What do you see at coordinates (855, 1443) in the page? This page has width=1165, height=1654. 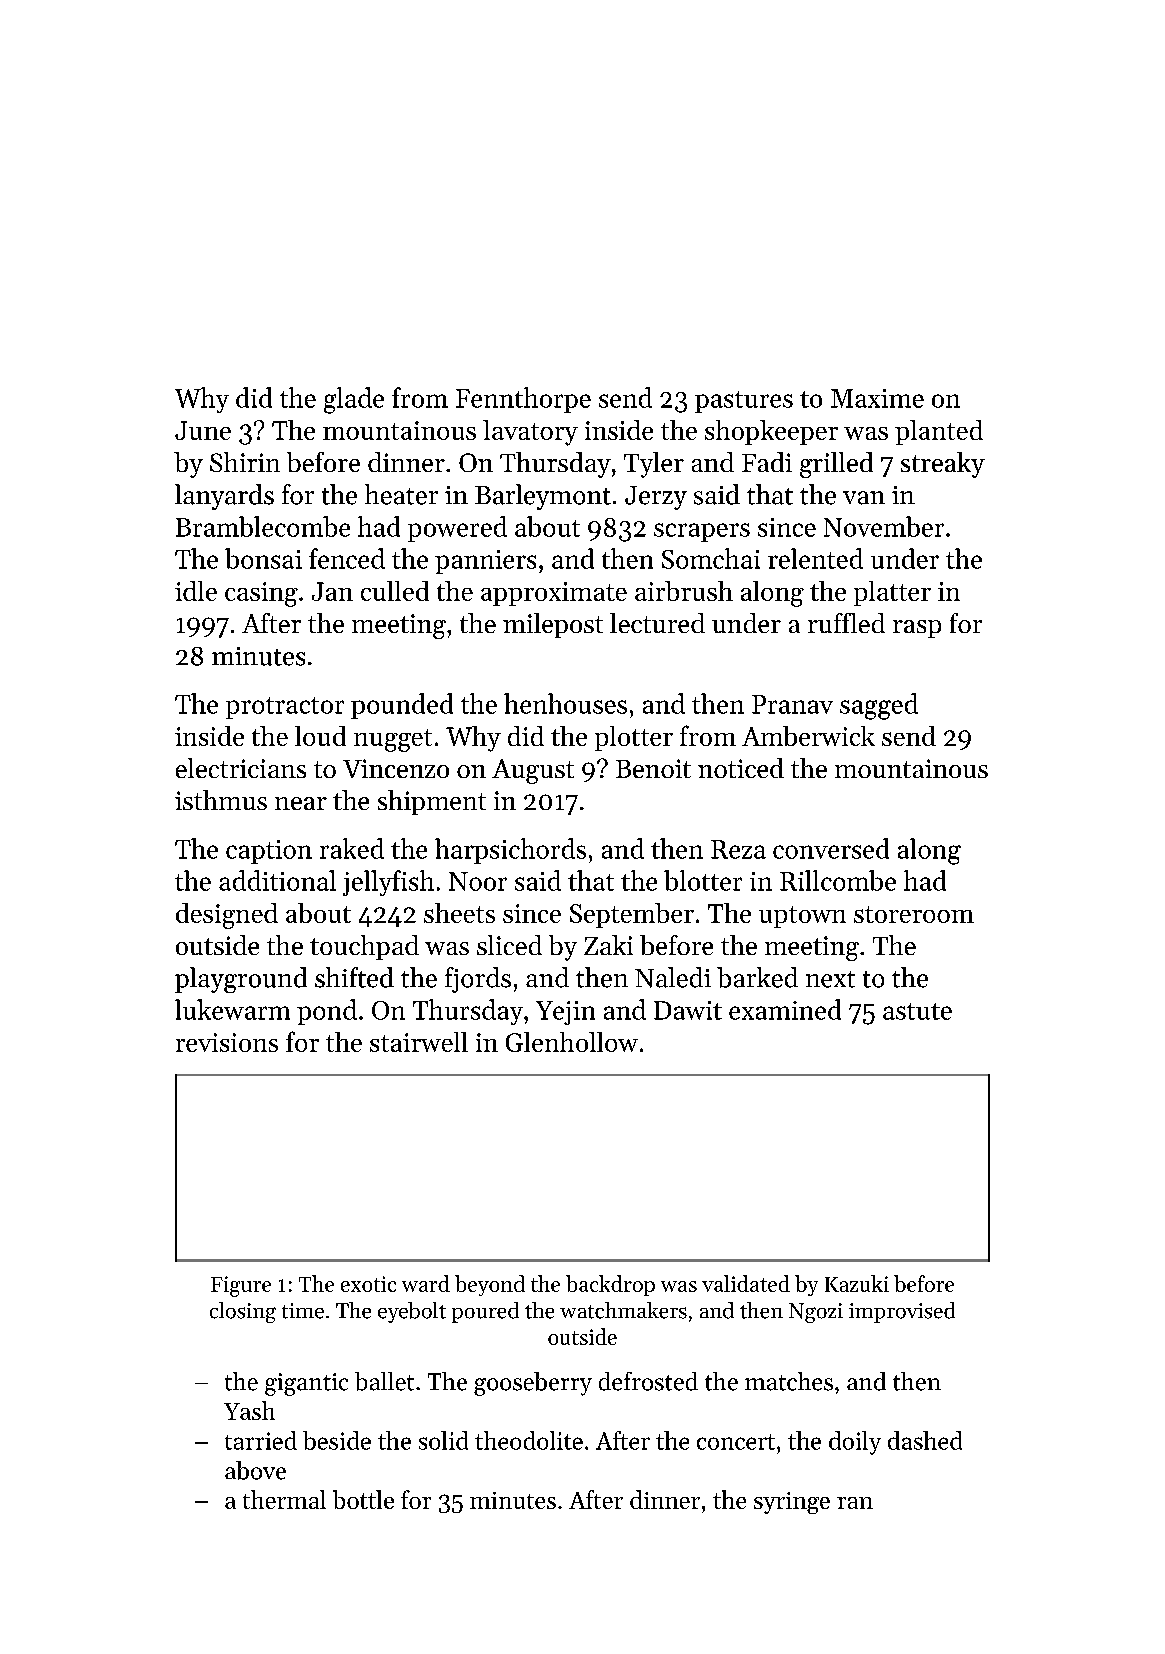 I see `doily` at bounding box center [855, 1443].
